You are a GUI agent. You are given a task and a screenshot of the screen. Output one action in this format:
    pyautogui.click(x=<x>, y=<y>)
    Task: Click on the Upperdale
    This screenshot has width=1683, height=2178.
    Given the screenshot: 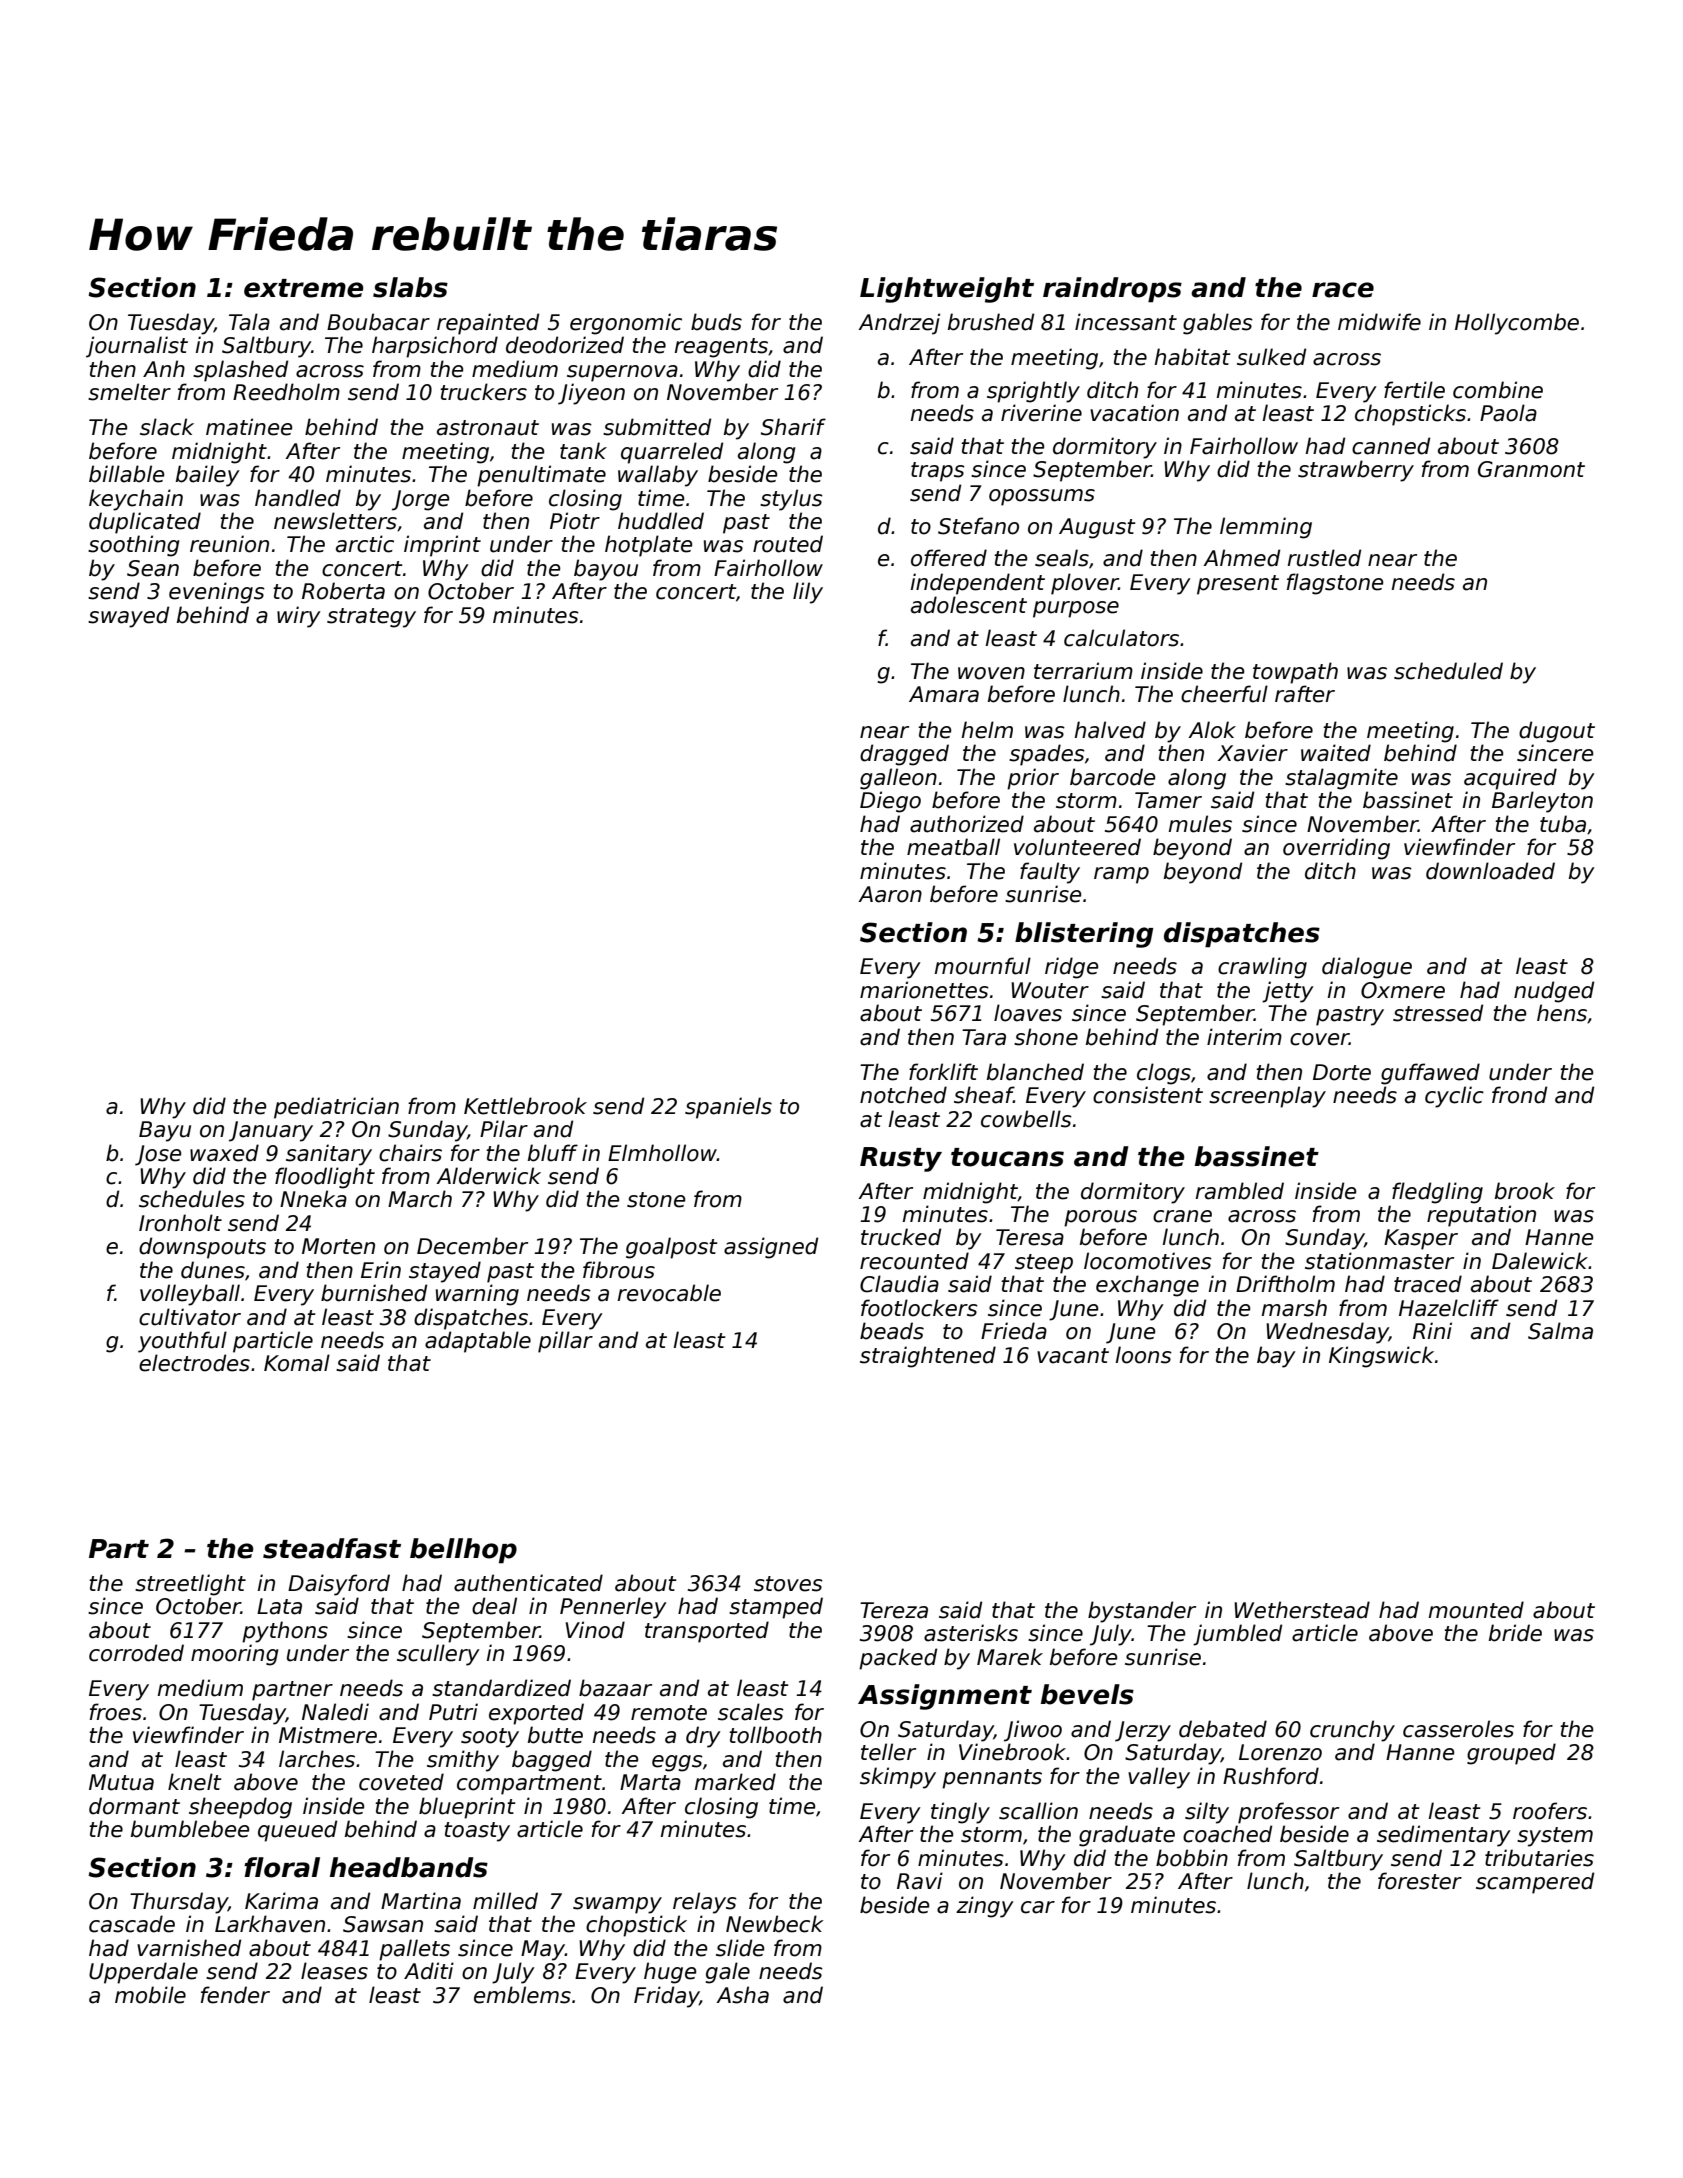 What is the action you would take?
    pyautogui.click(x=143, y=1973)
